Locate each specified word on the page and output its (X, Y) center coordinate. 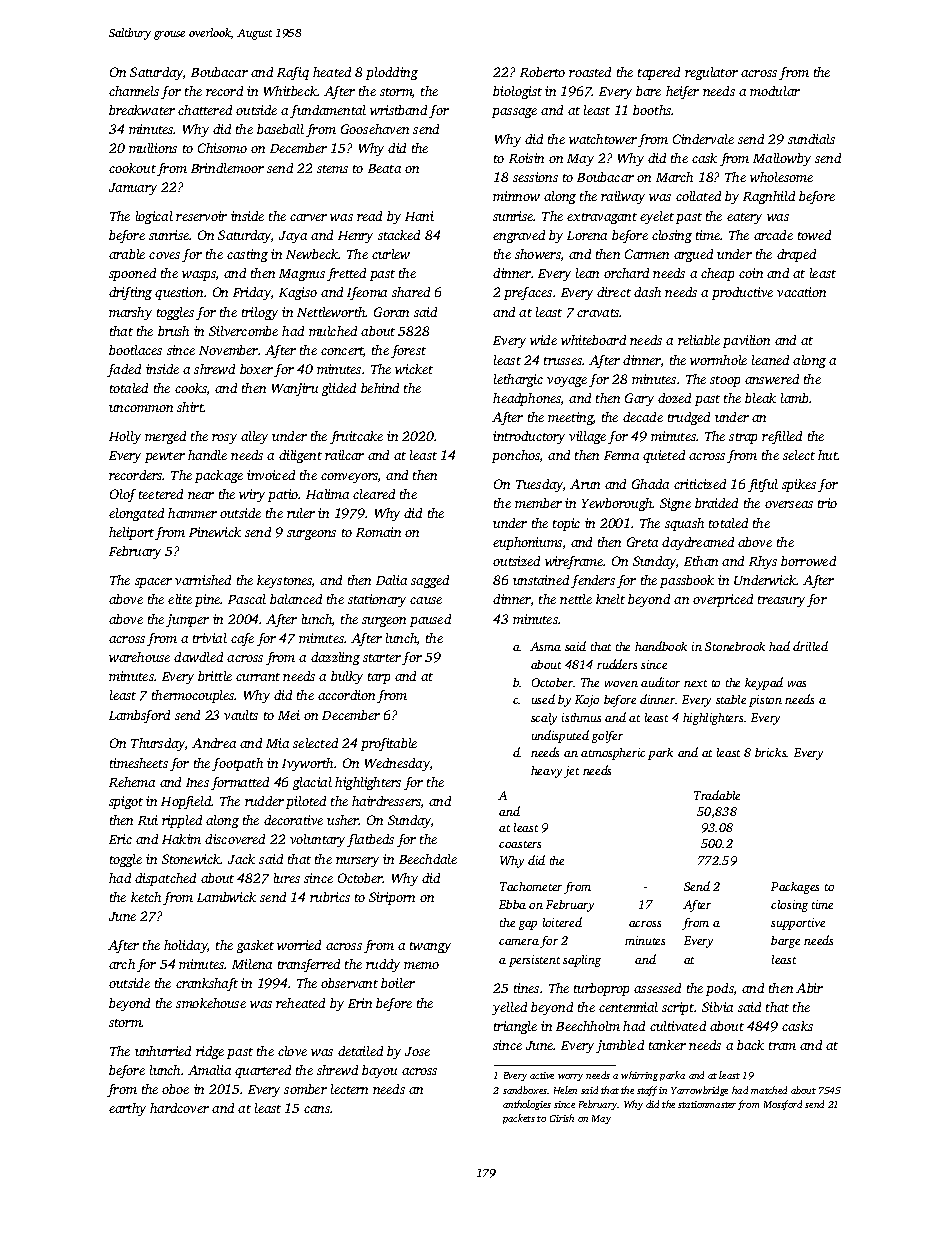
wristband (398, 110)
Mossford (783, 1105)
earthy (127, 1109)
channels (134, 91)
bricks (771, 752)
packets (519, 1119)
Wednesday (397, 764)
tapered (659, 73)
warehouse (139, 657)
